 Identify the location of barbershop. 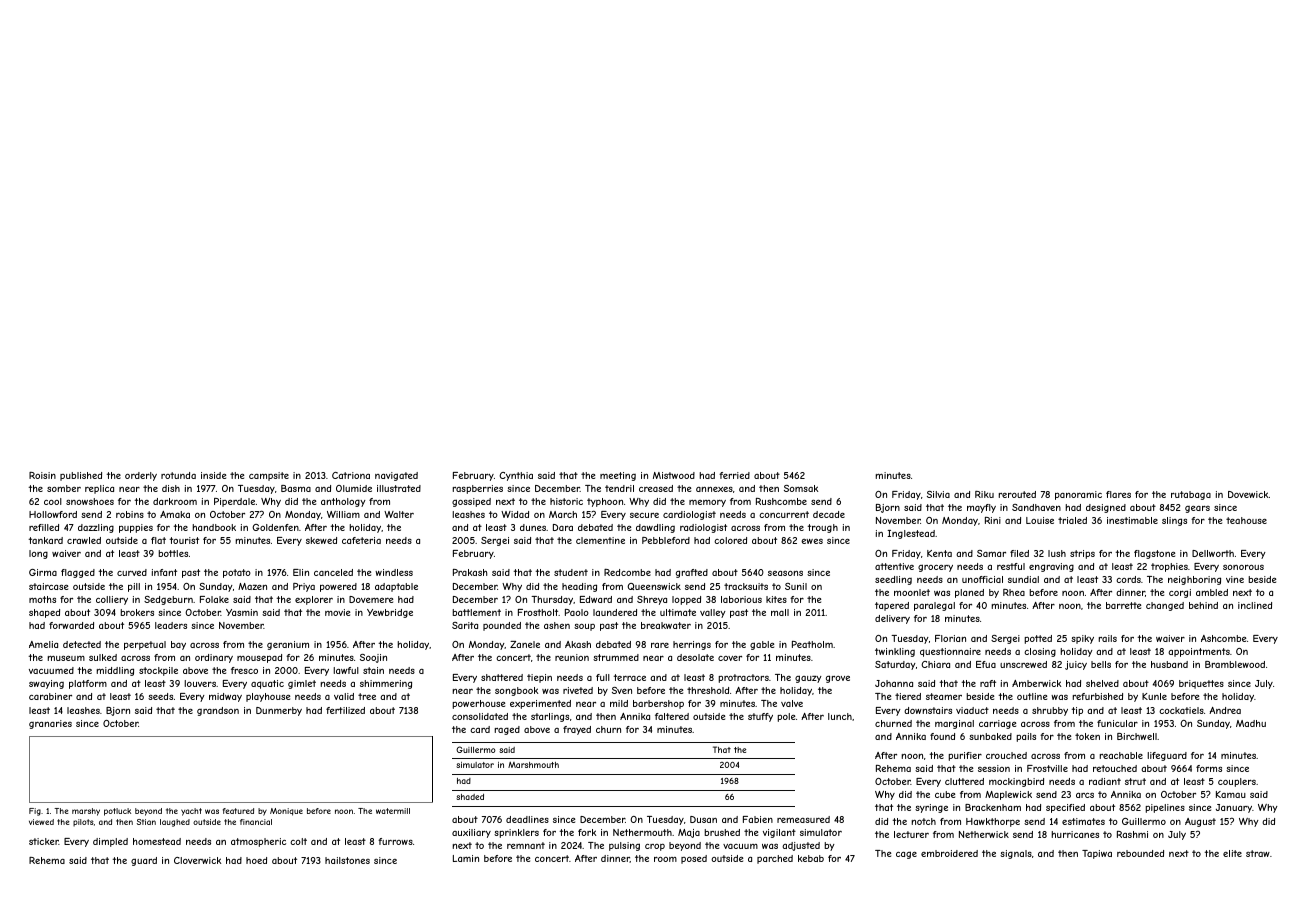
(658, 704).
